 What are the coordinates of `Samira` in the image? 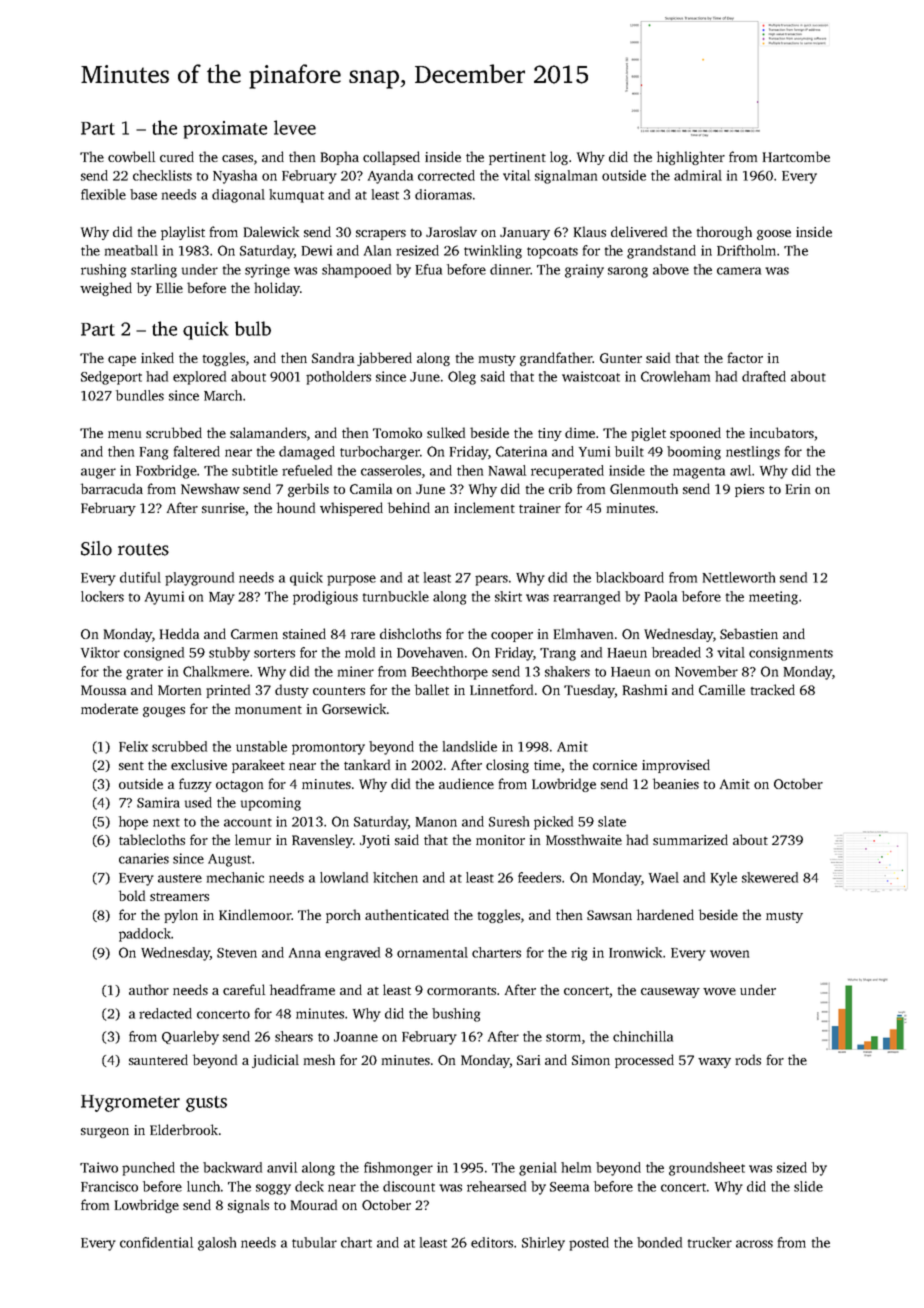 It's located at (158, 802).
